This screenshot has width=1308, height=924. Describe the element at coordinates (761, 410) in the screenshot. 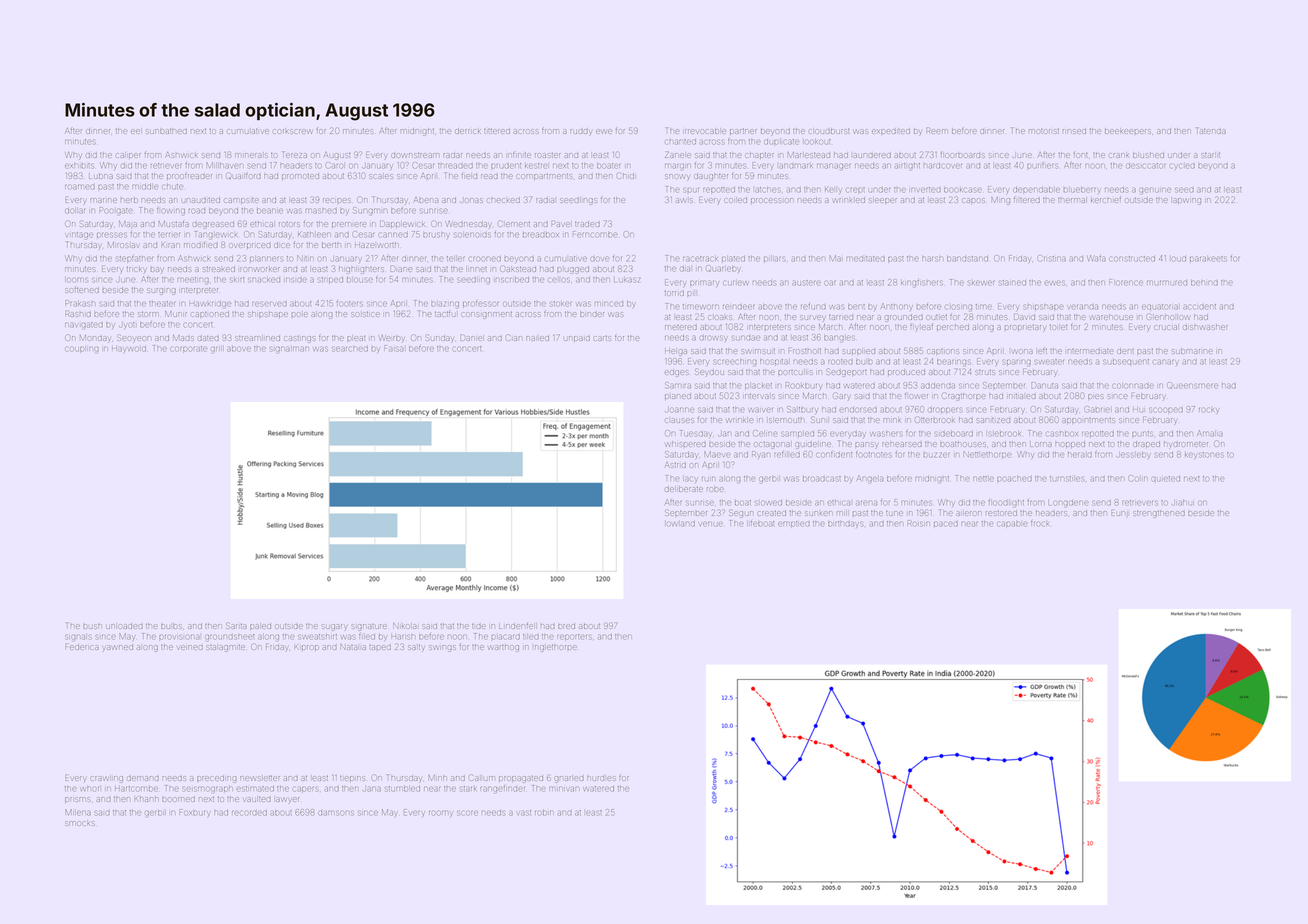

I see `waiver` at that location.
